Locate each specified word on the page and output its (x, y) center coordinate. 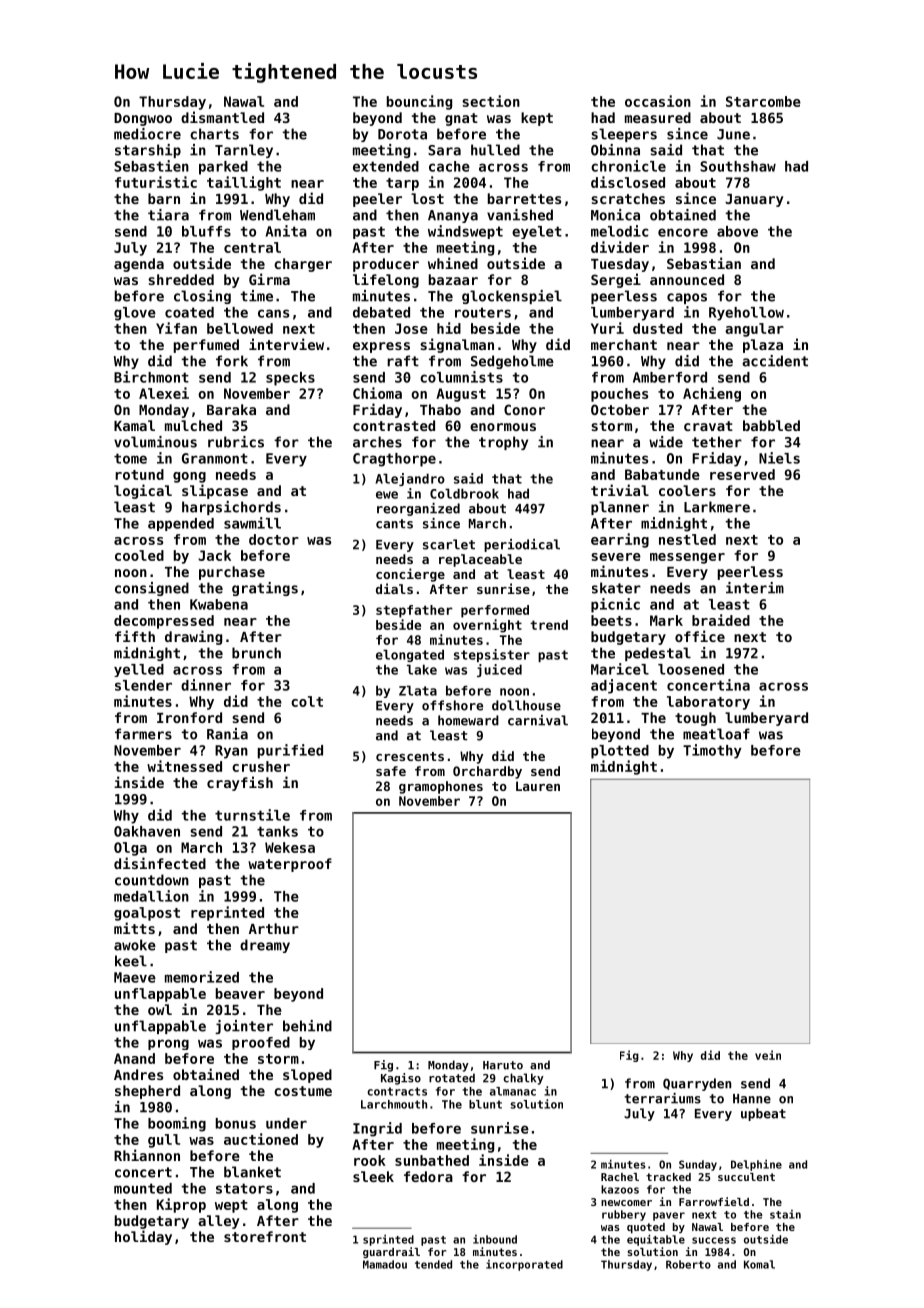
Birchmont (151, 377)
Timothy (712, 751)
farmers (143, 734)
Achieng (712, 394)
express (381, 347)
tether (717, 442)
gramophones (441, 787)
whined (453, 263)
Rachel (620, 1177)
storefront (265, 1236)
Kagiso (401, 1079)
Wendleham (277, 215)
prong (168, 1044)
